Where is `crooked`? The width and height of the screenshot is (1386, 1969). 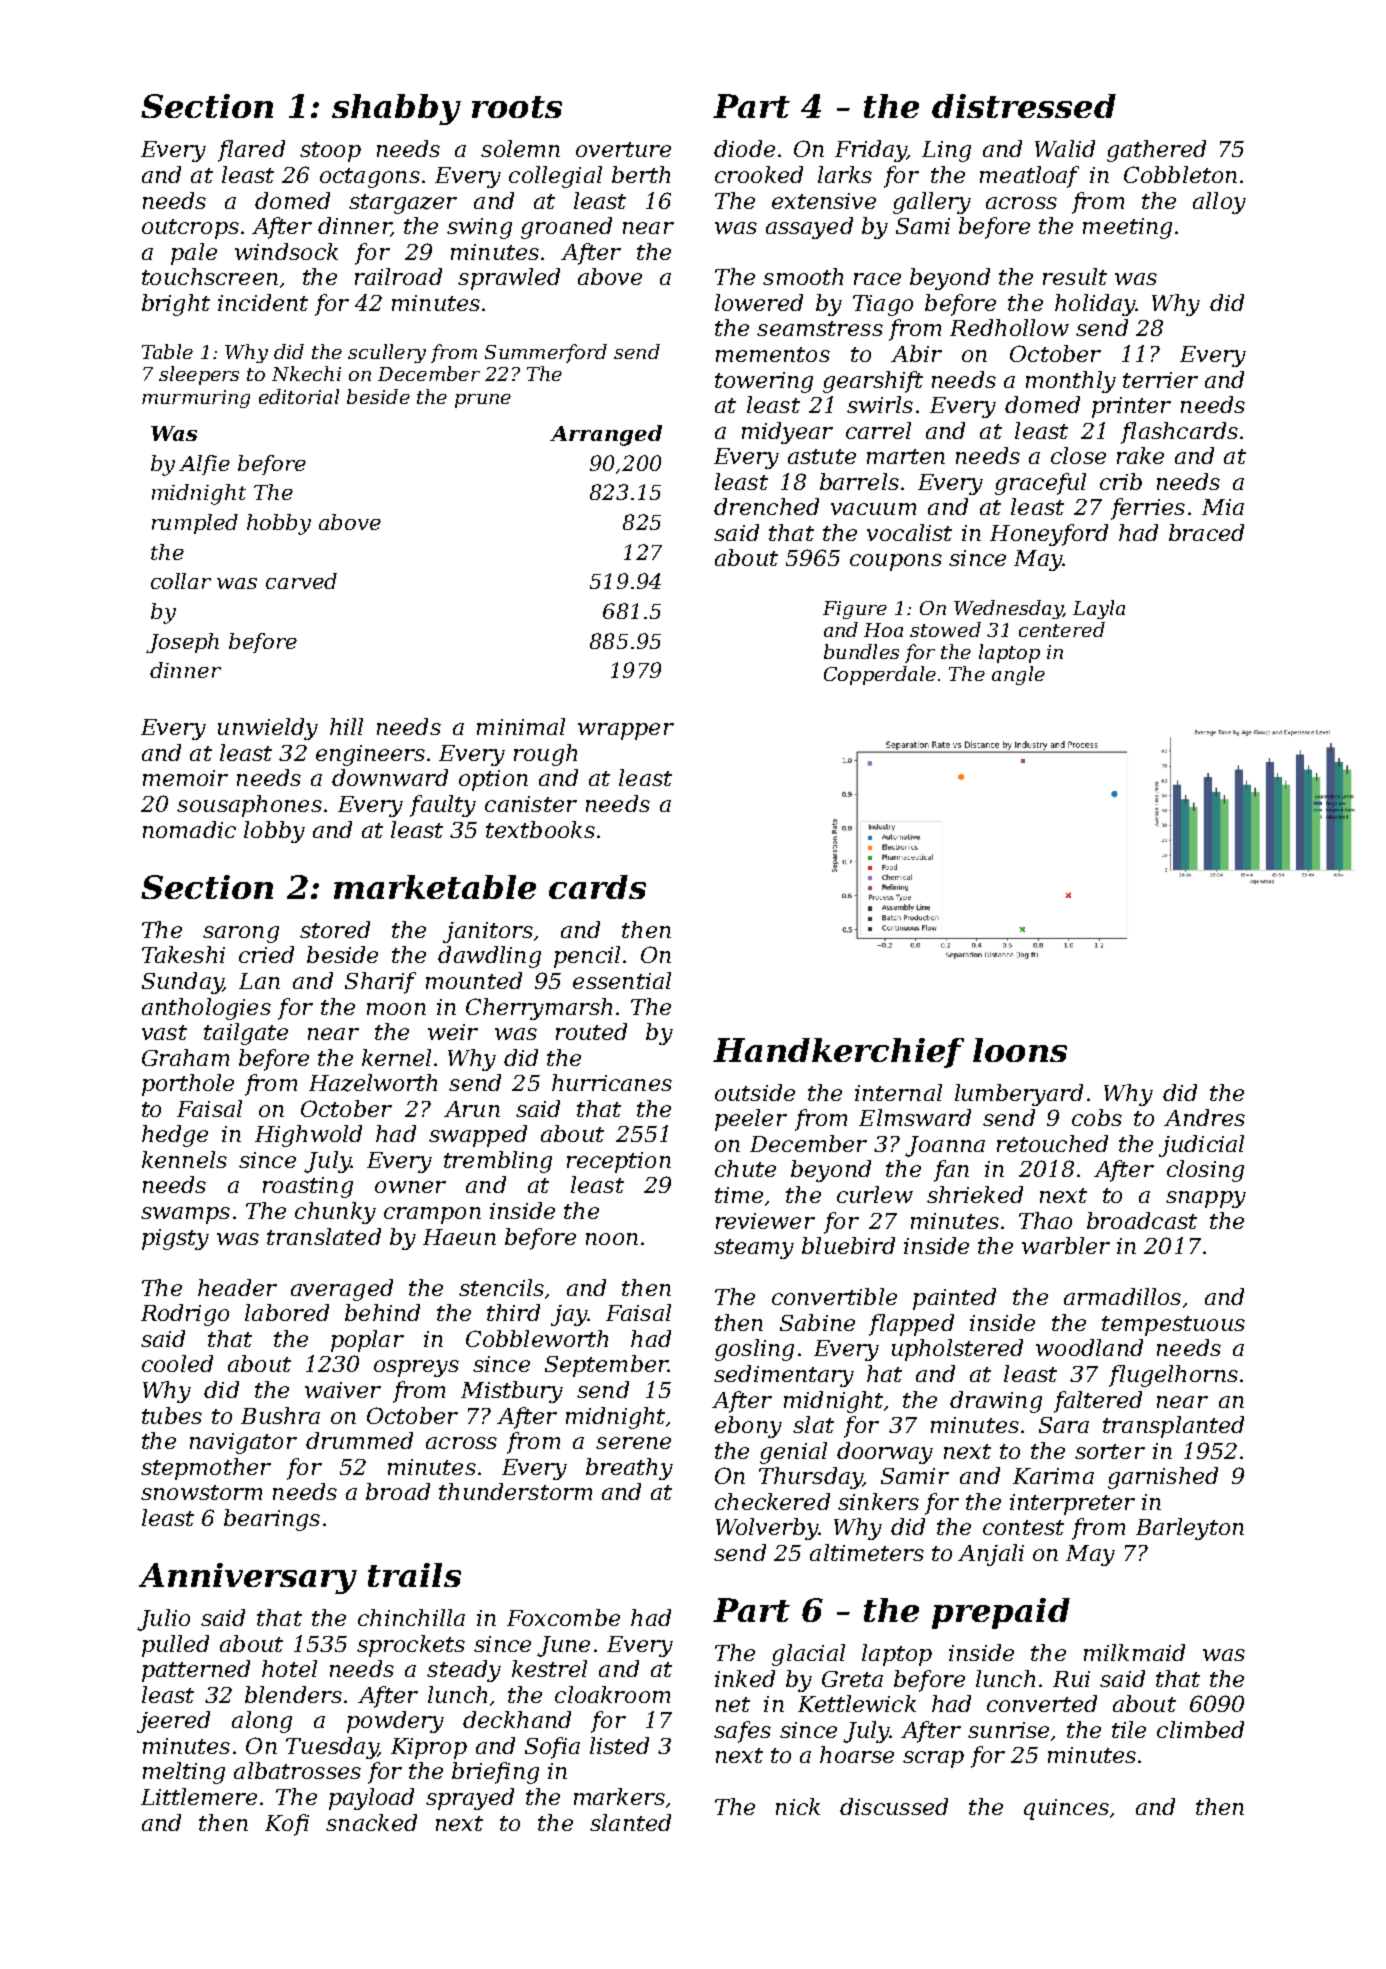
crooked is located at coordinates (759, 174).
